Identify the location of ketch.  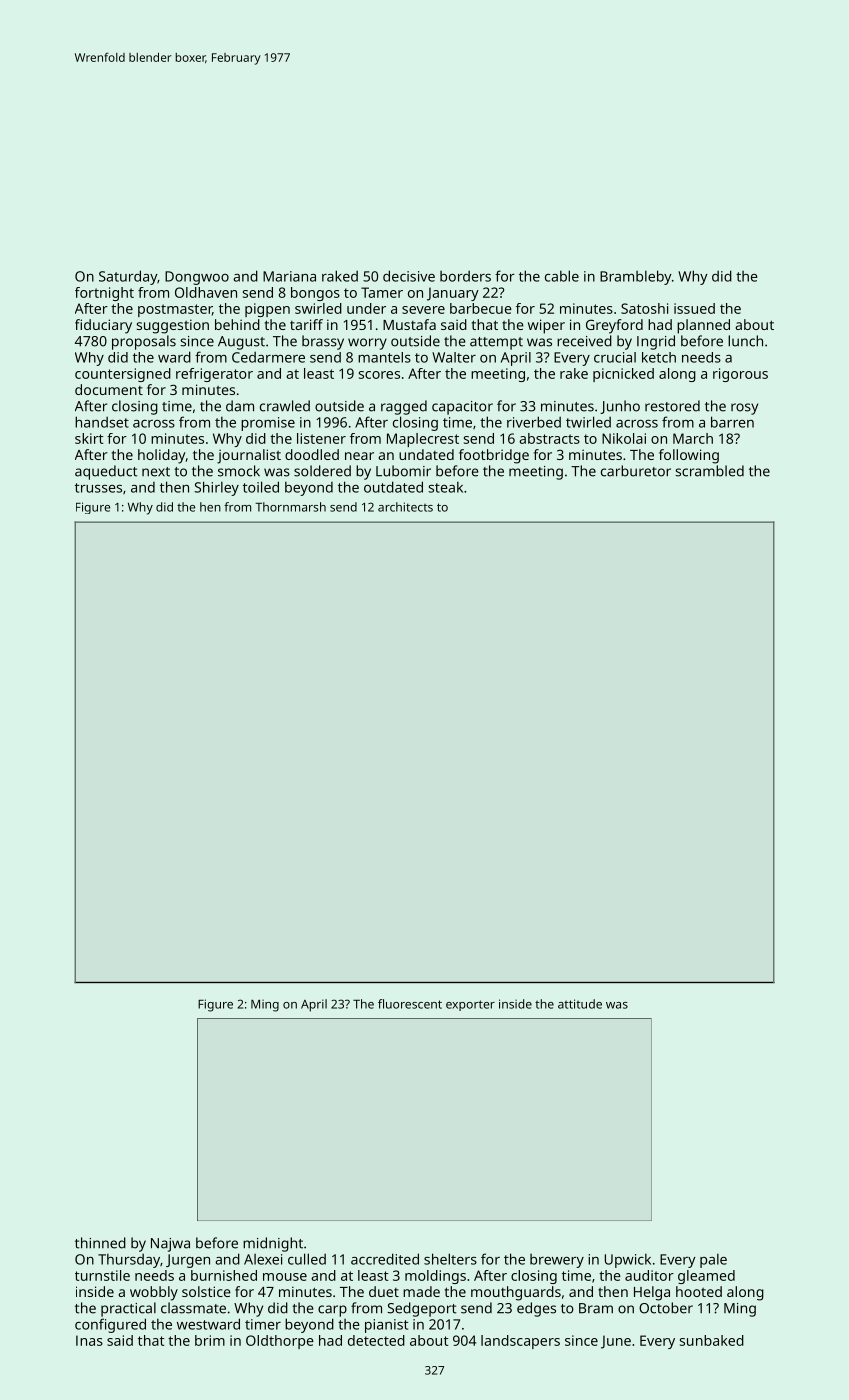
(659, 357).
